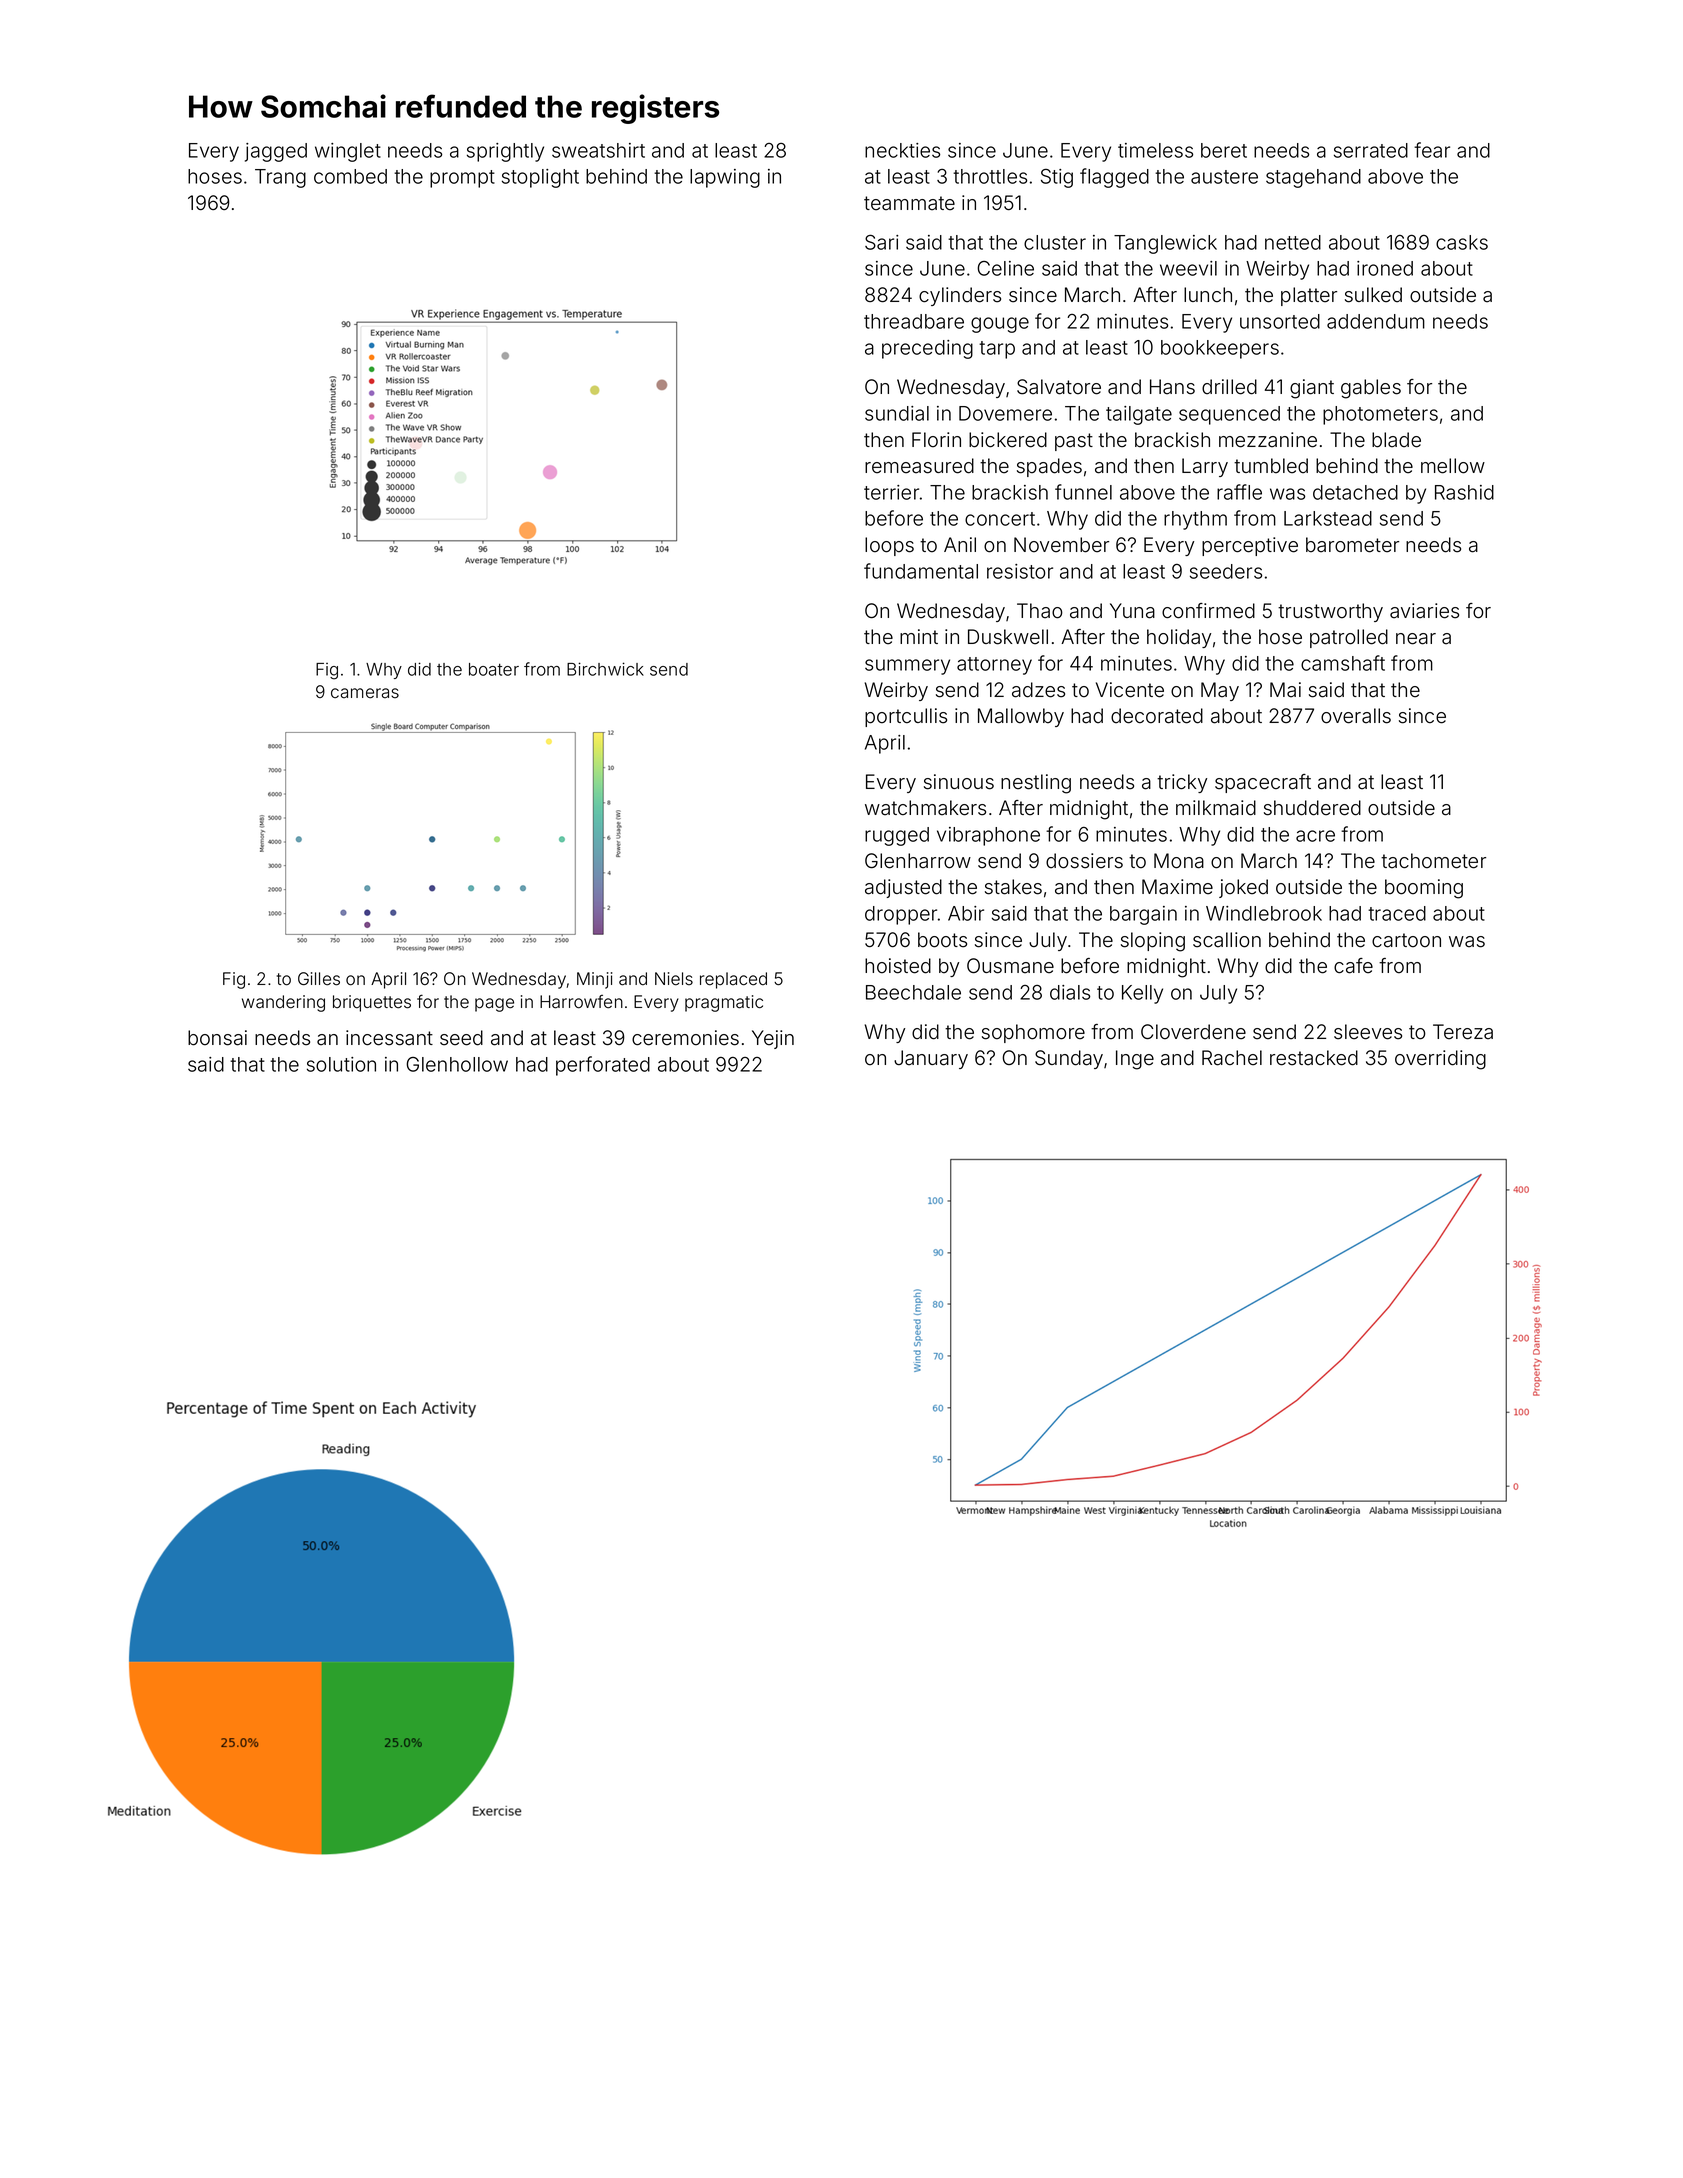  Describe the element at coordinates (605, 669) in the page. I see `Birchwick` at that location.
